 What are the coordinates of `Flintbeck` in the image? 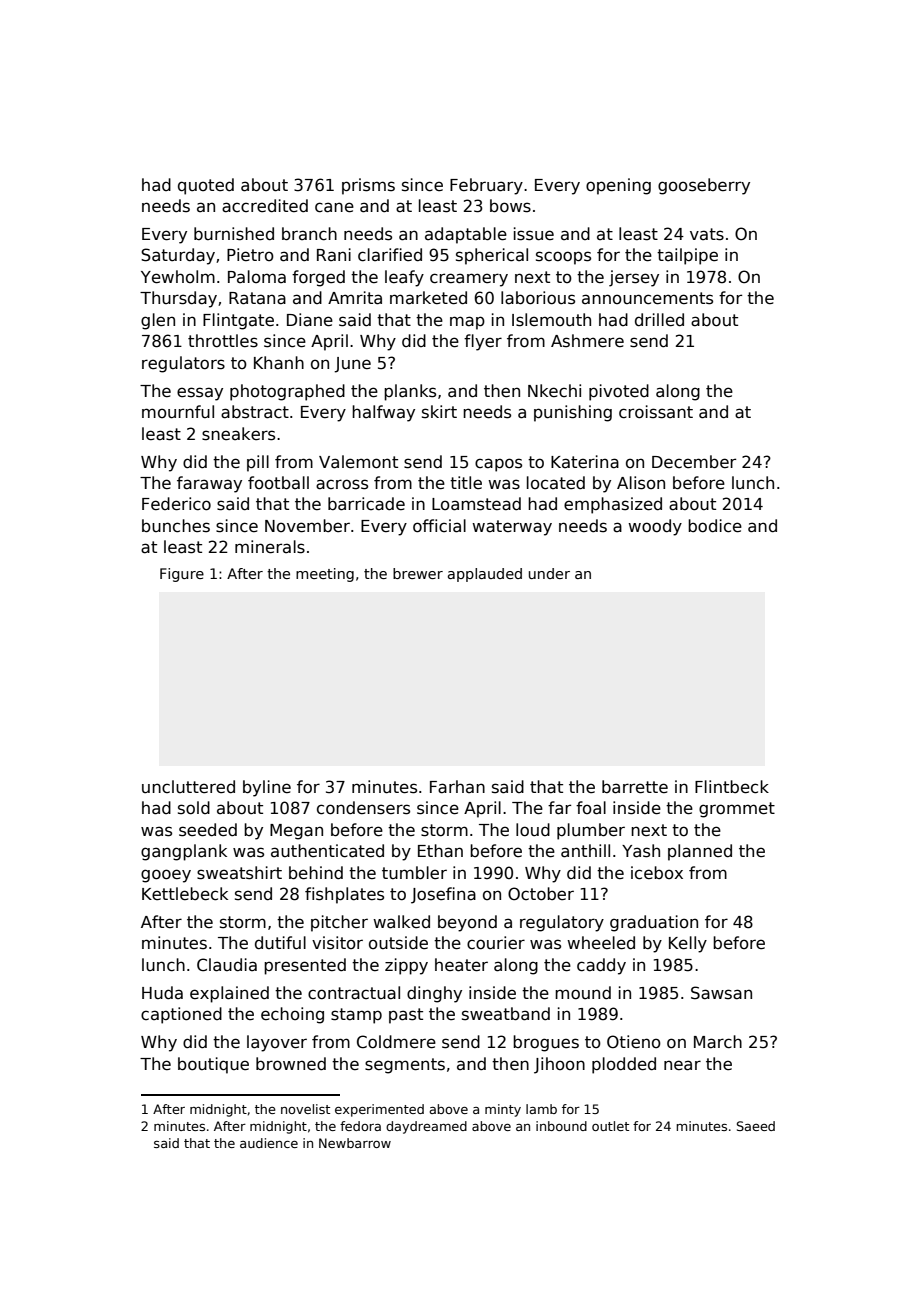 It's located at (732, 787).
